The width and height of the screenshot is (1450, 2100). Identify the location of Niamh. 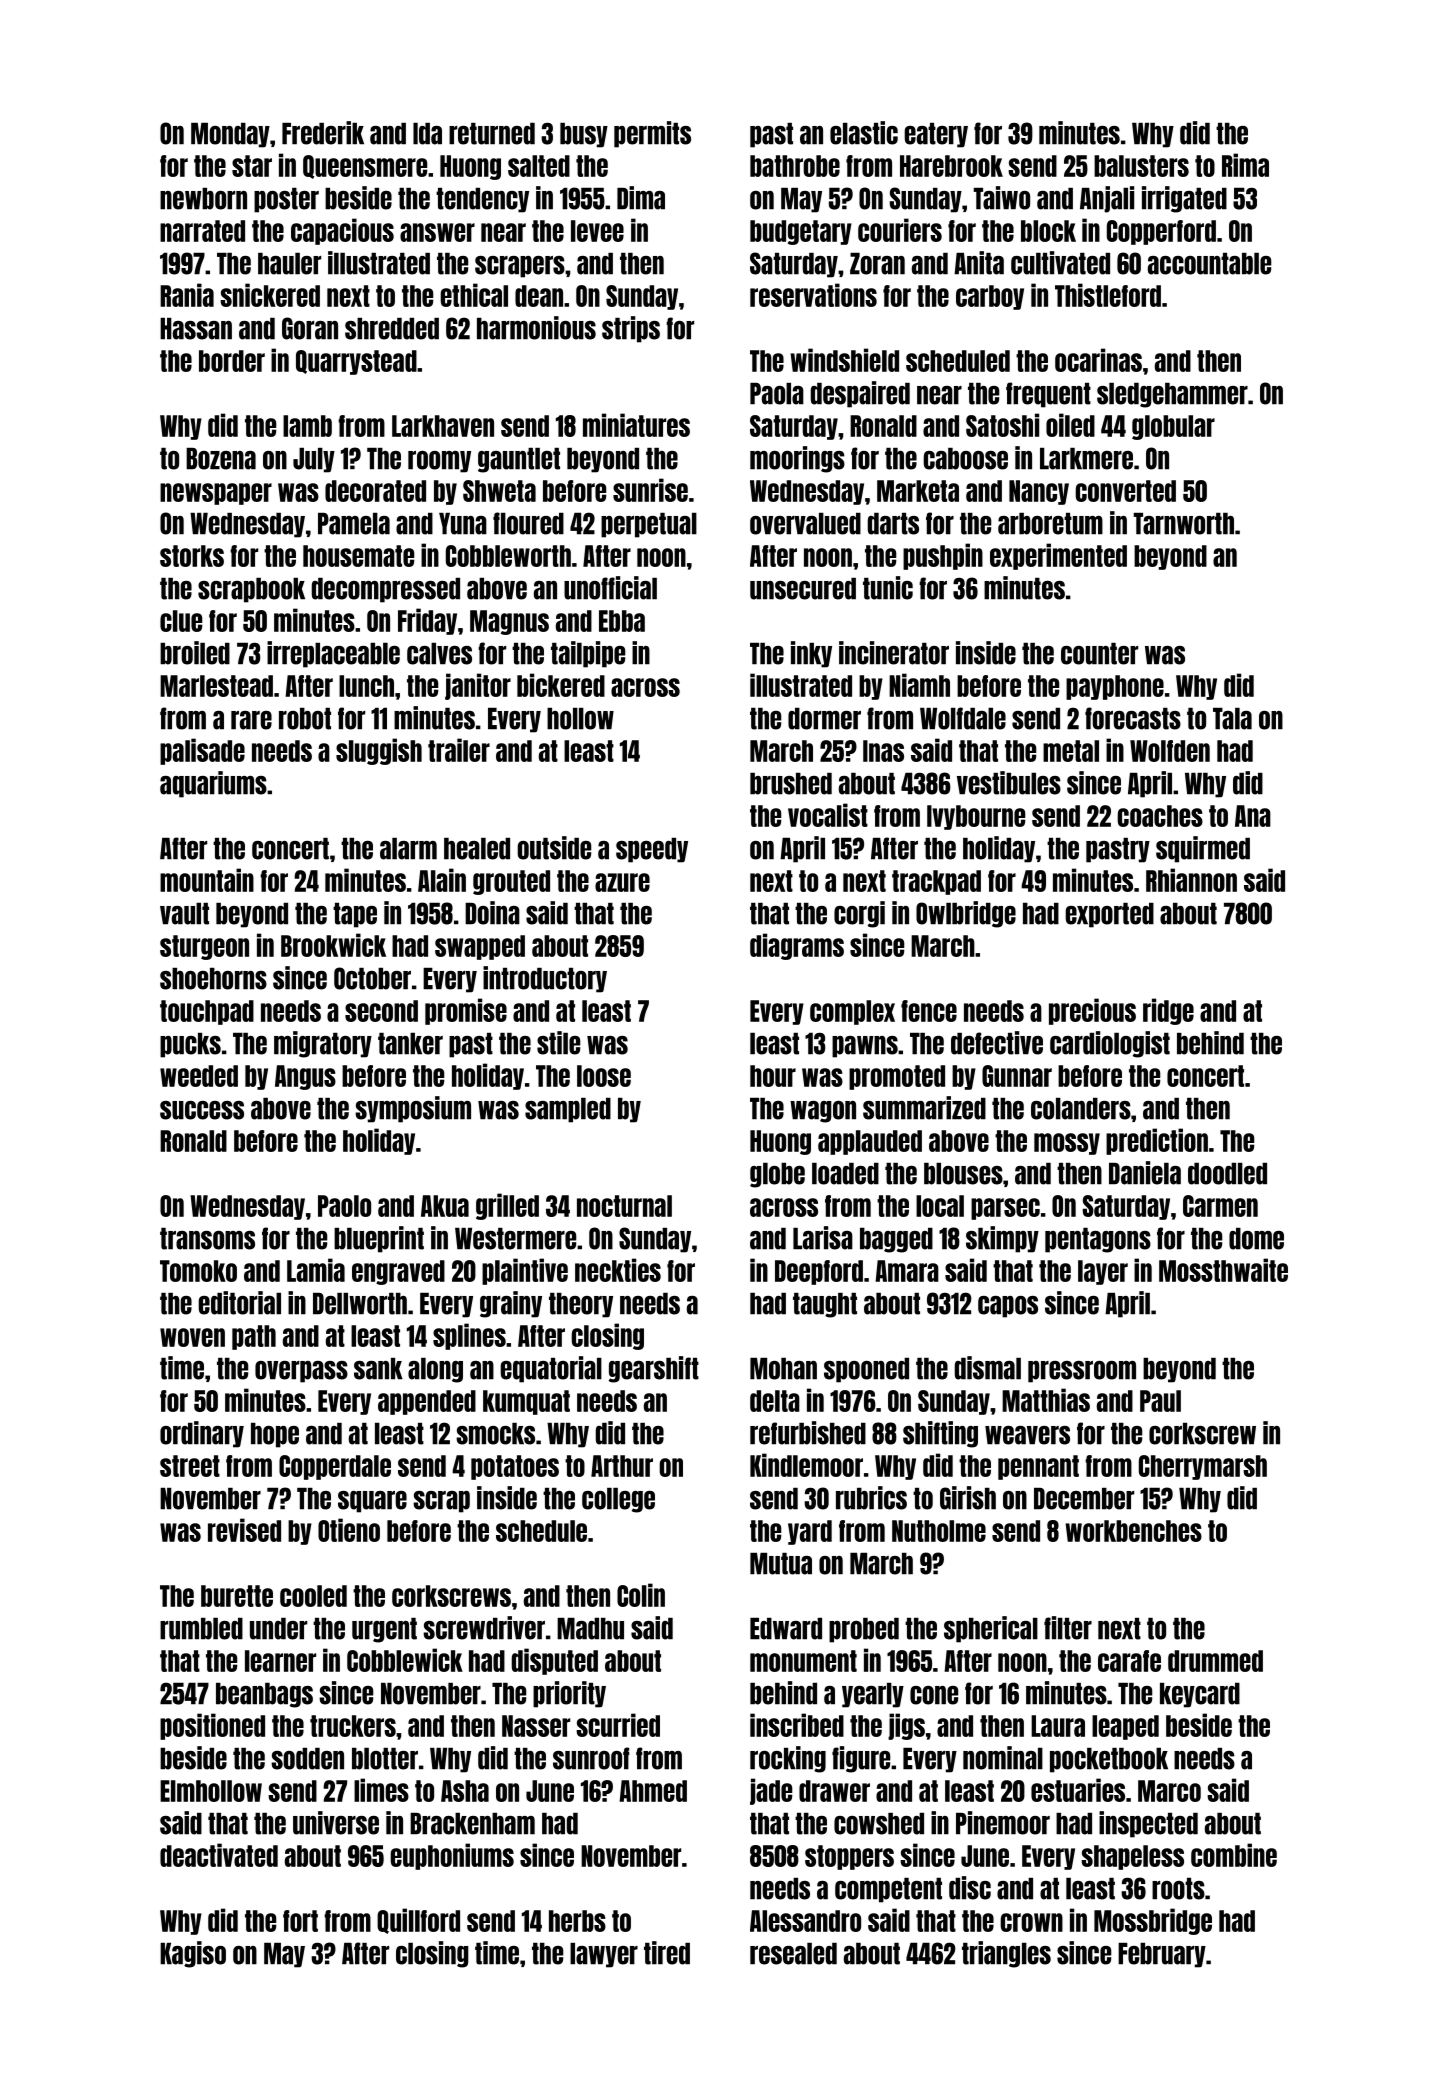
(919, 685).
